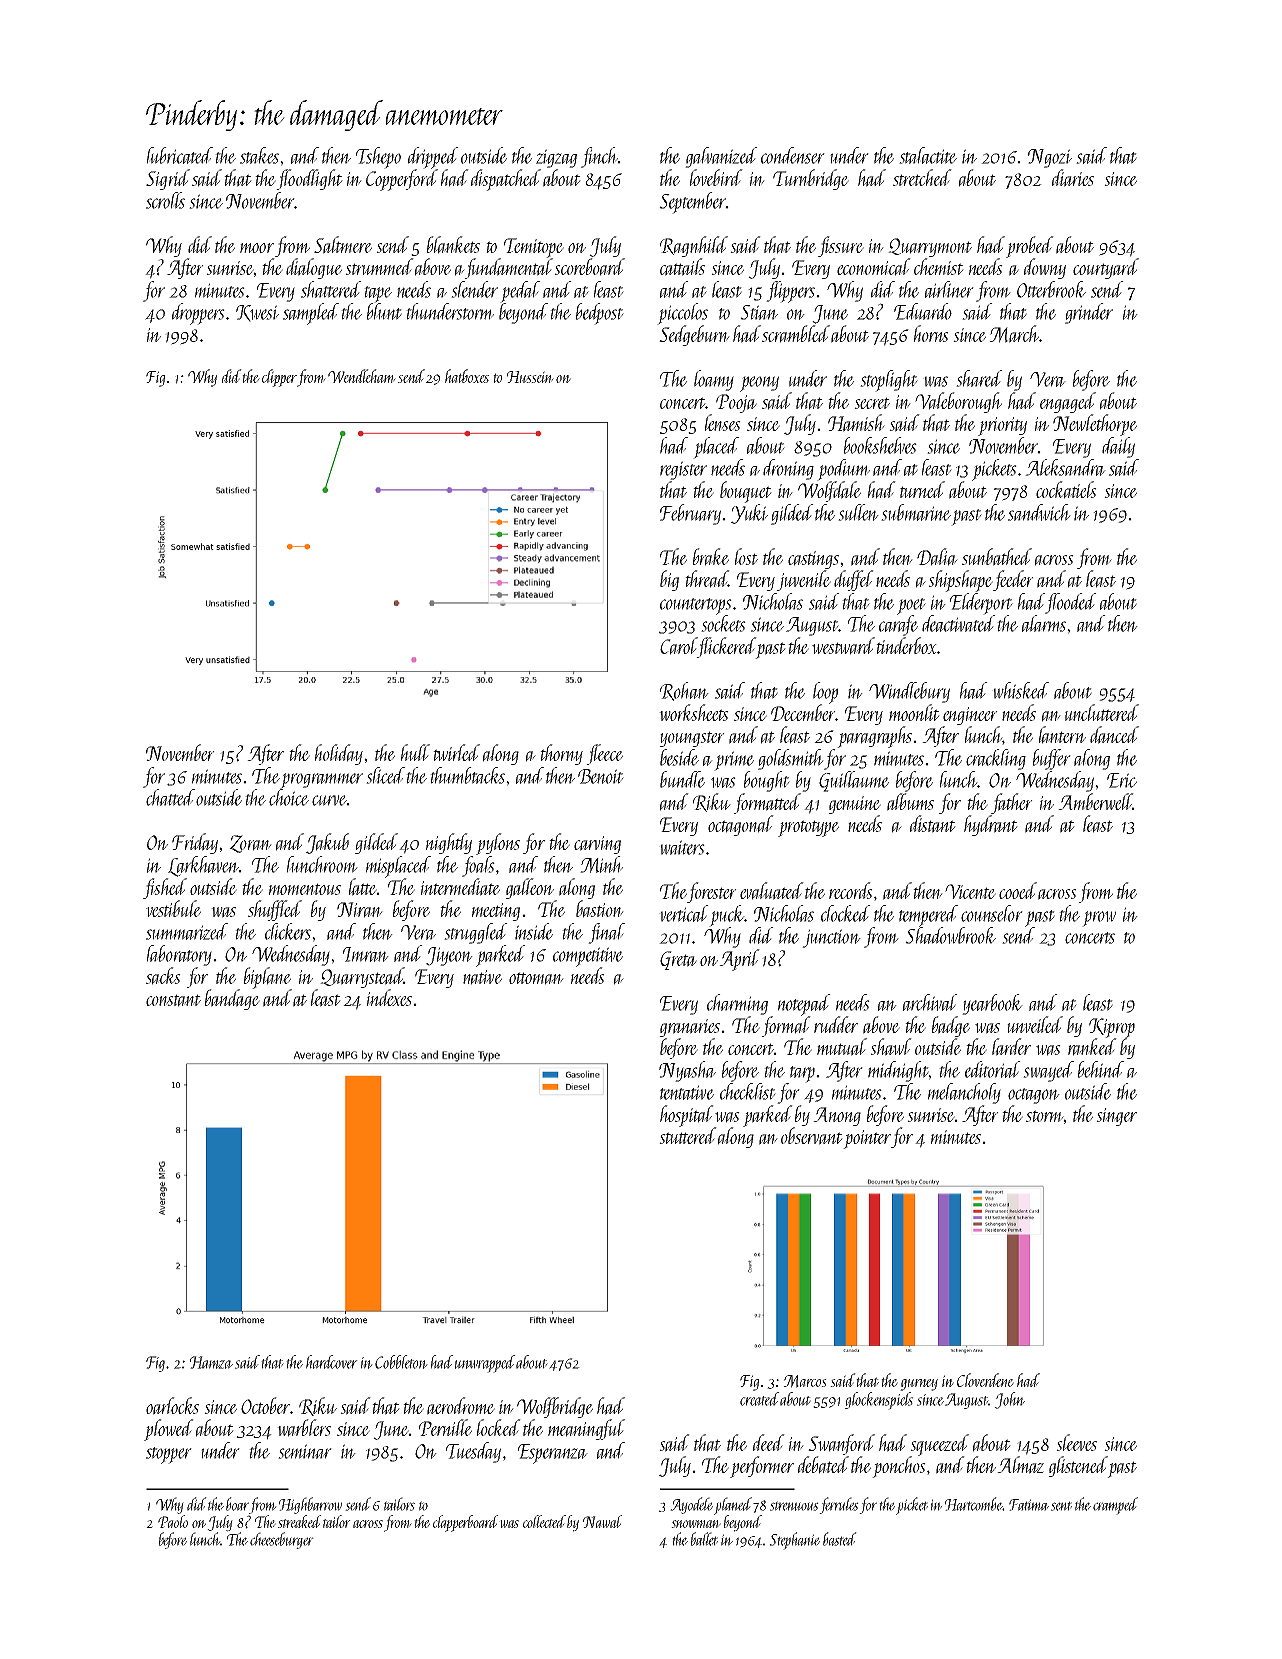  What do you see at coordinates (974, 1504) in the image?
I see `Hartcombe` at bounding box center [974, 1504].
